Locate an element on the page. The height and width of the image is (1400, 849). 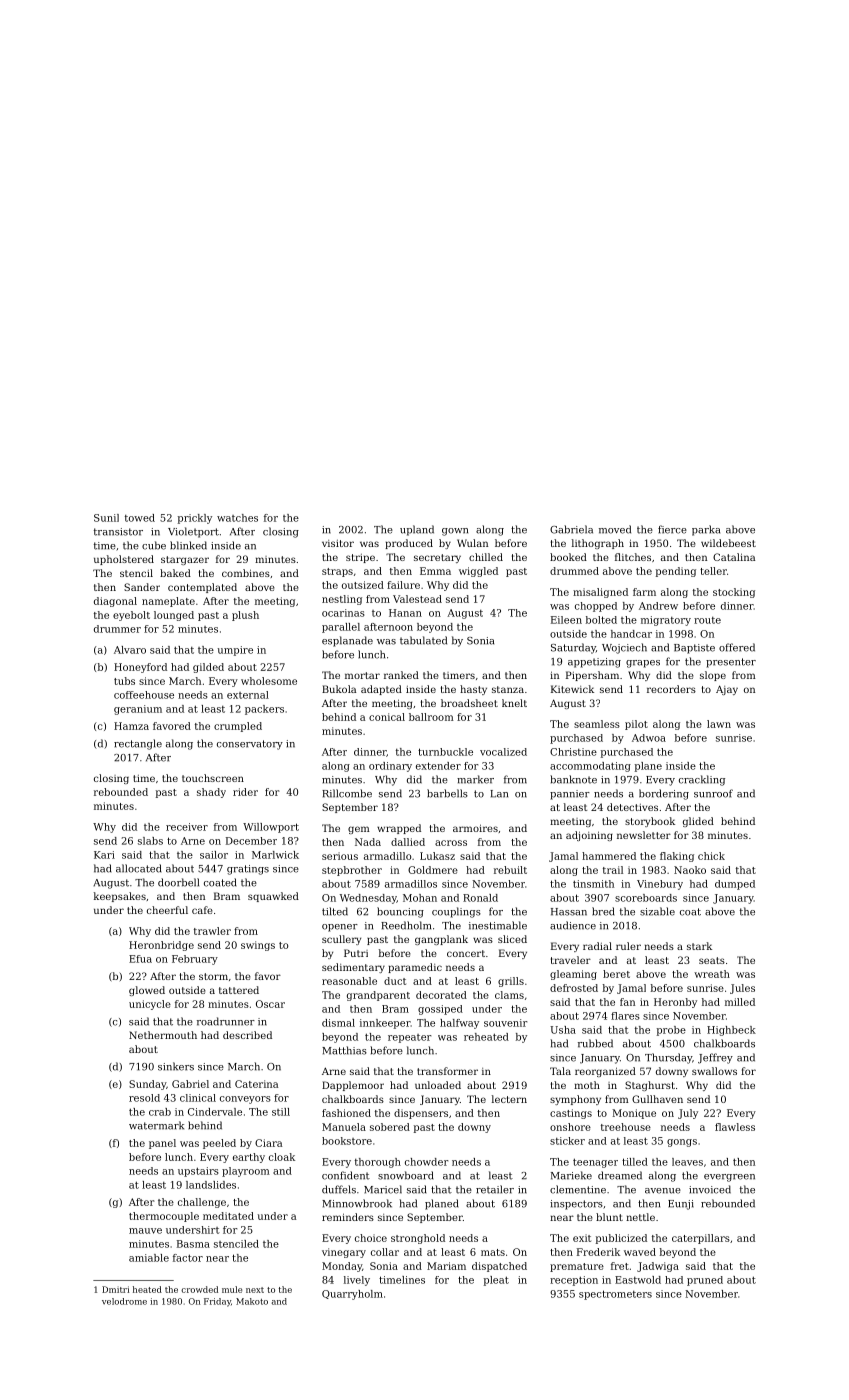
beret is located at coordinates (616, 974).
